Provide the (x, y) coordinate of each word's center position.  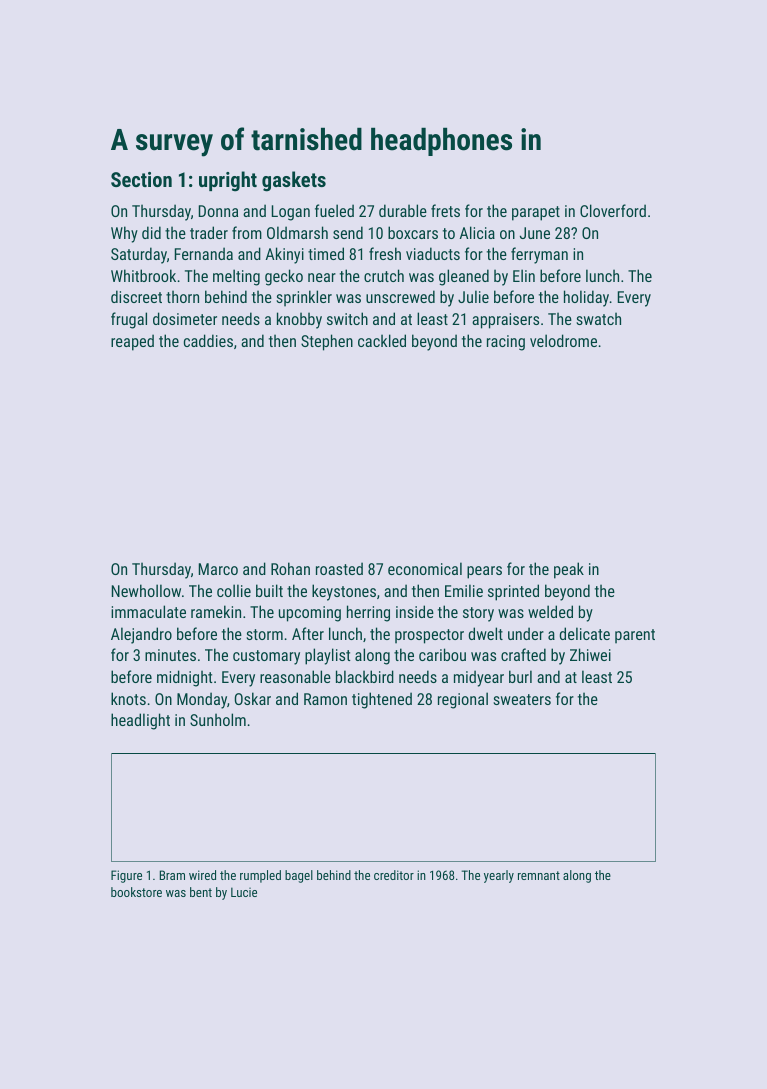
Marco (218, 569)
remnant (539, 875)
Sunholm (218, 719)
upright (228, 181)
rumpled (260, 876)
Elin (524, 275)
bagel (299, 876)
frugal (129, 320)
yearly (499, 876)
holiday (586, 298)
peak (569, 570)
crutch (384, 275)
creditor (394, 875)
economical (425, 568)
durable (403, 210)
